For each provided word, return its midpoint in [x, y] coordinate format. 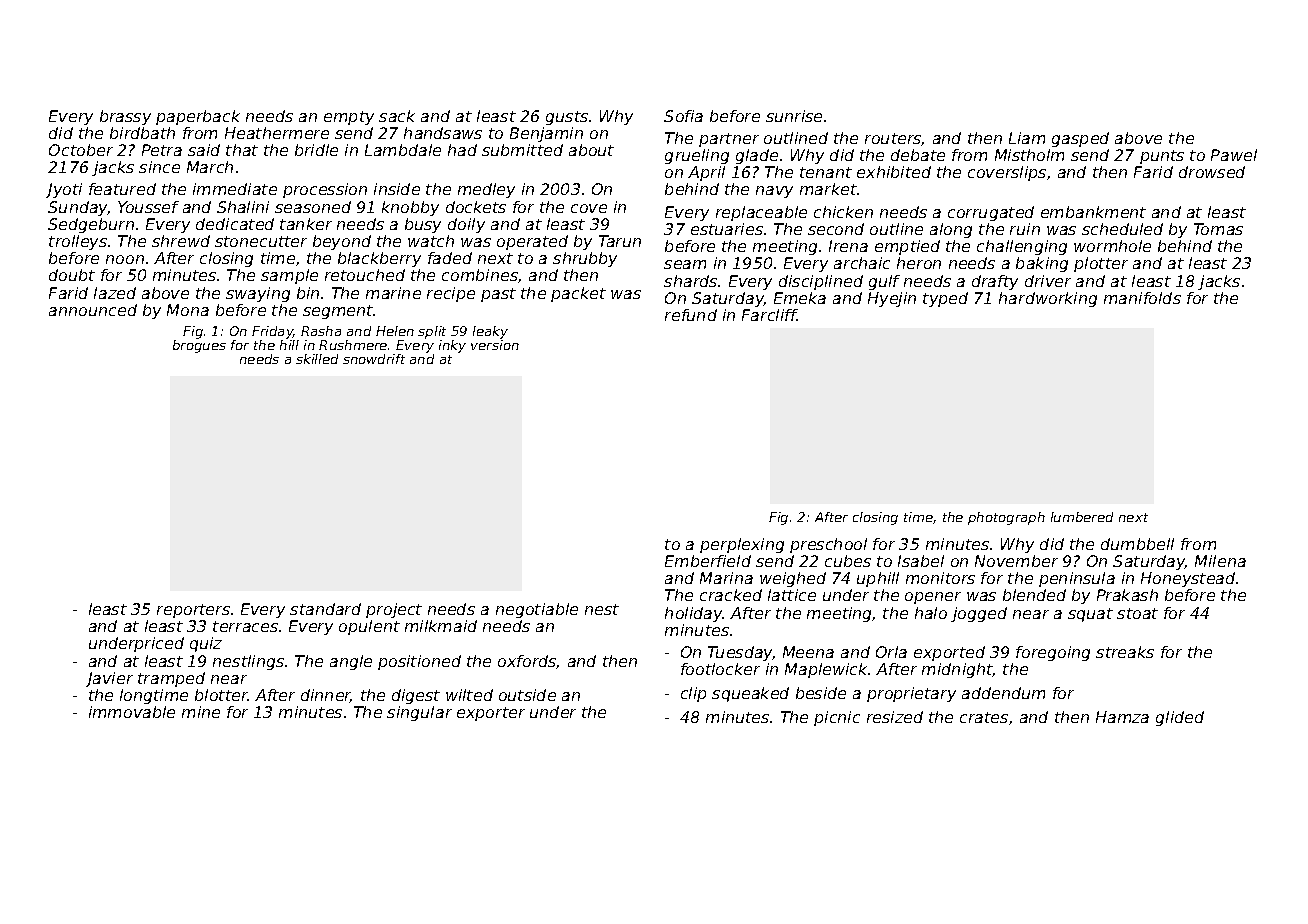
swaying [258, 294]
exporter [491, 714]
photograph [1006, 518]
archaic [862, 263]
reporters [193, 611]
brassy [125, 117]
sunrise [794, 116]
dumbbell [1137, 544]
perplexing [742, 545]
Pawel [1234, 155]
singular [419, 713]
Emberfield [708, 561]
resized [895, 717]
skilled [317, 359]
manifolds [1142, 298]
